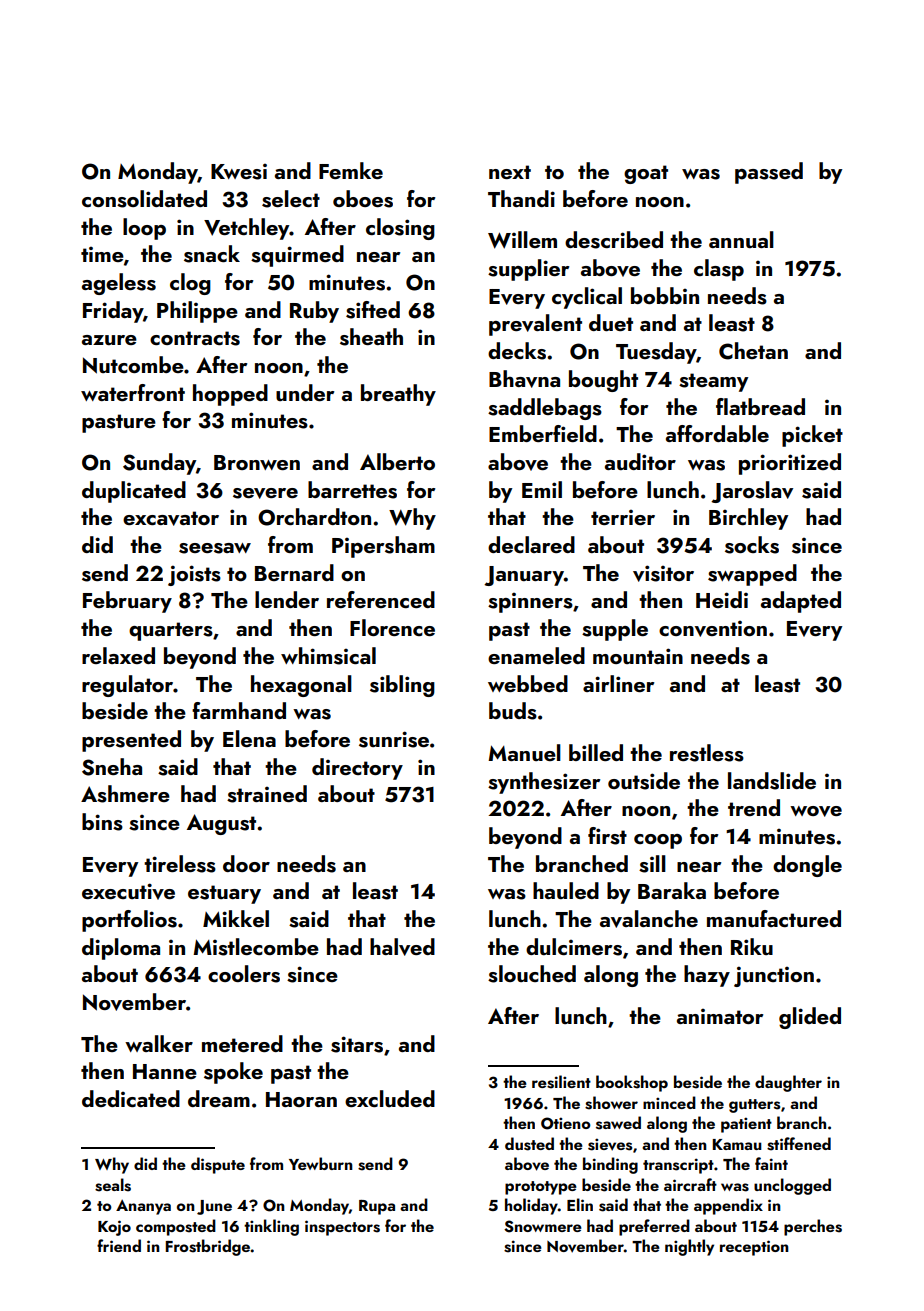 The width and height of the screenshot is (924, 1311). I want to click on adapted, so click(801, 602).
